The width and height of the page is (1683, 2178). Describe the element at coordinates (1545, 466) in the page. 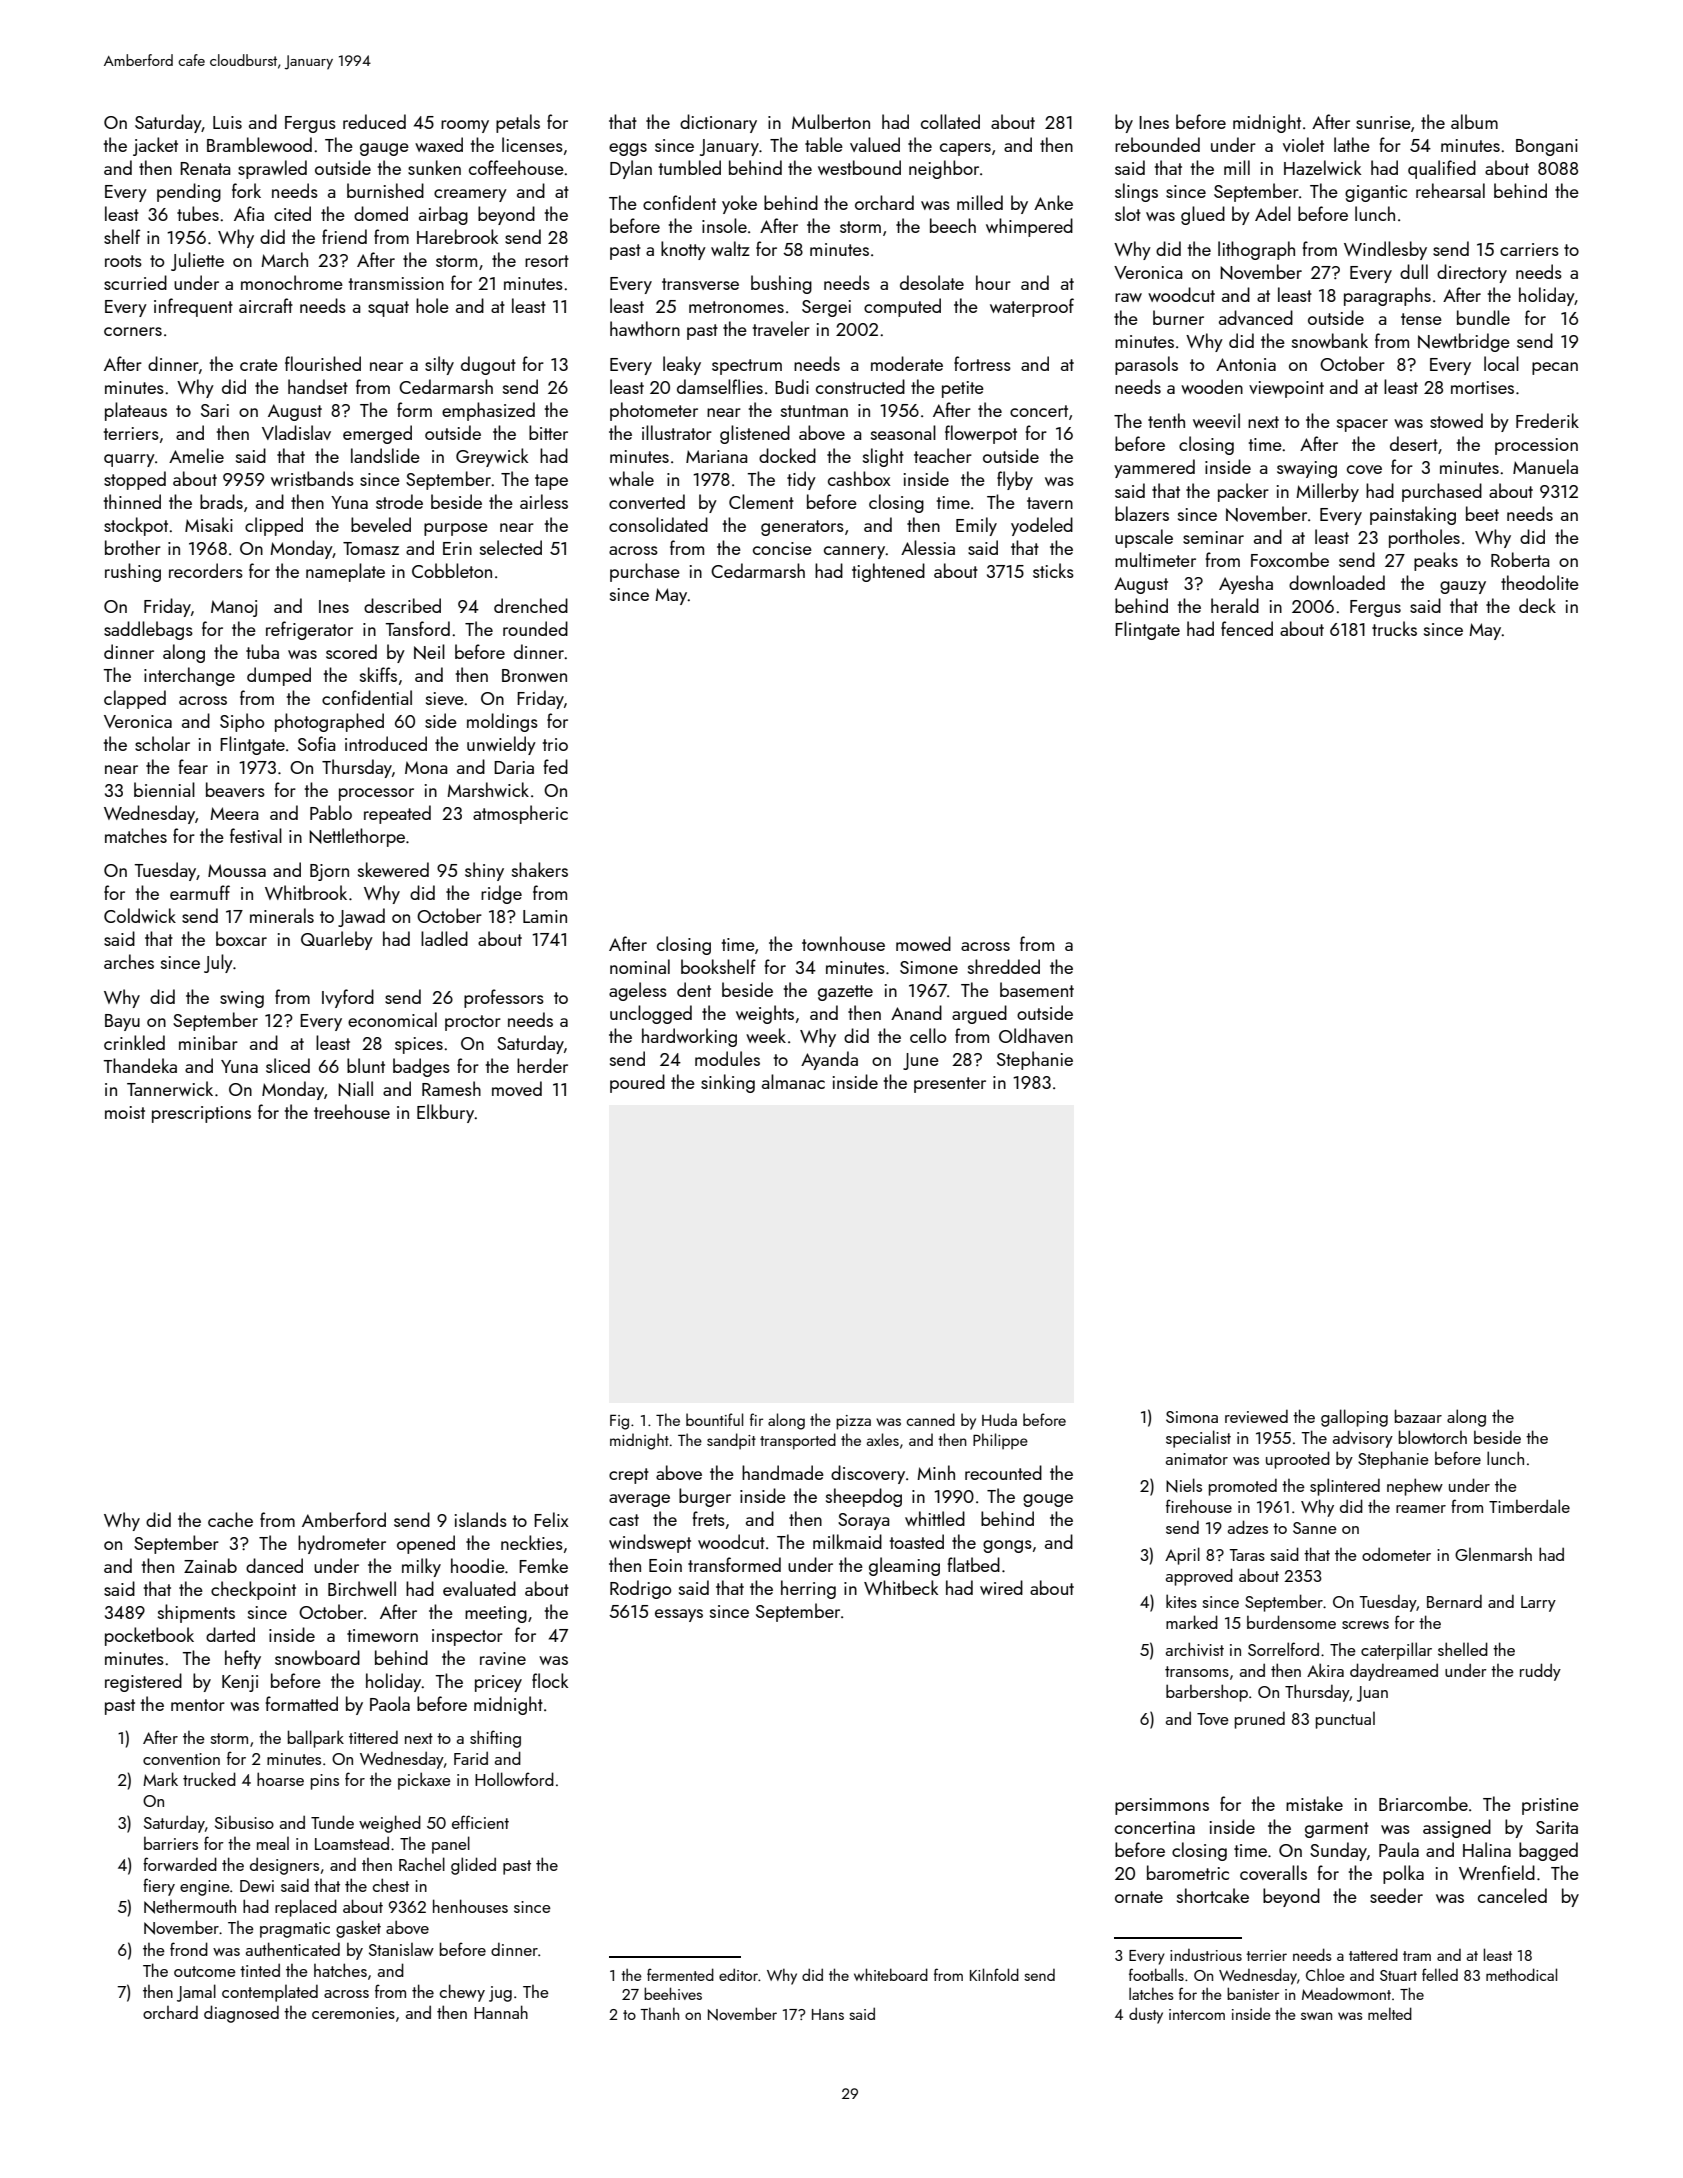

I see `Manuela` at that location.
